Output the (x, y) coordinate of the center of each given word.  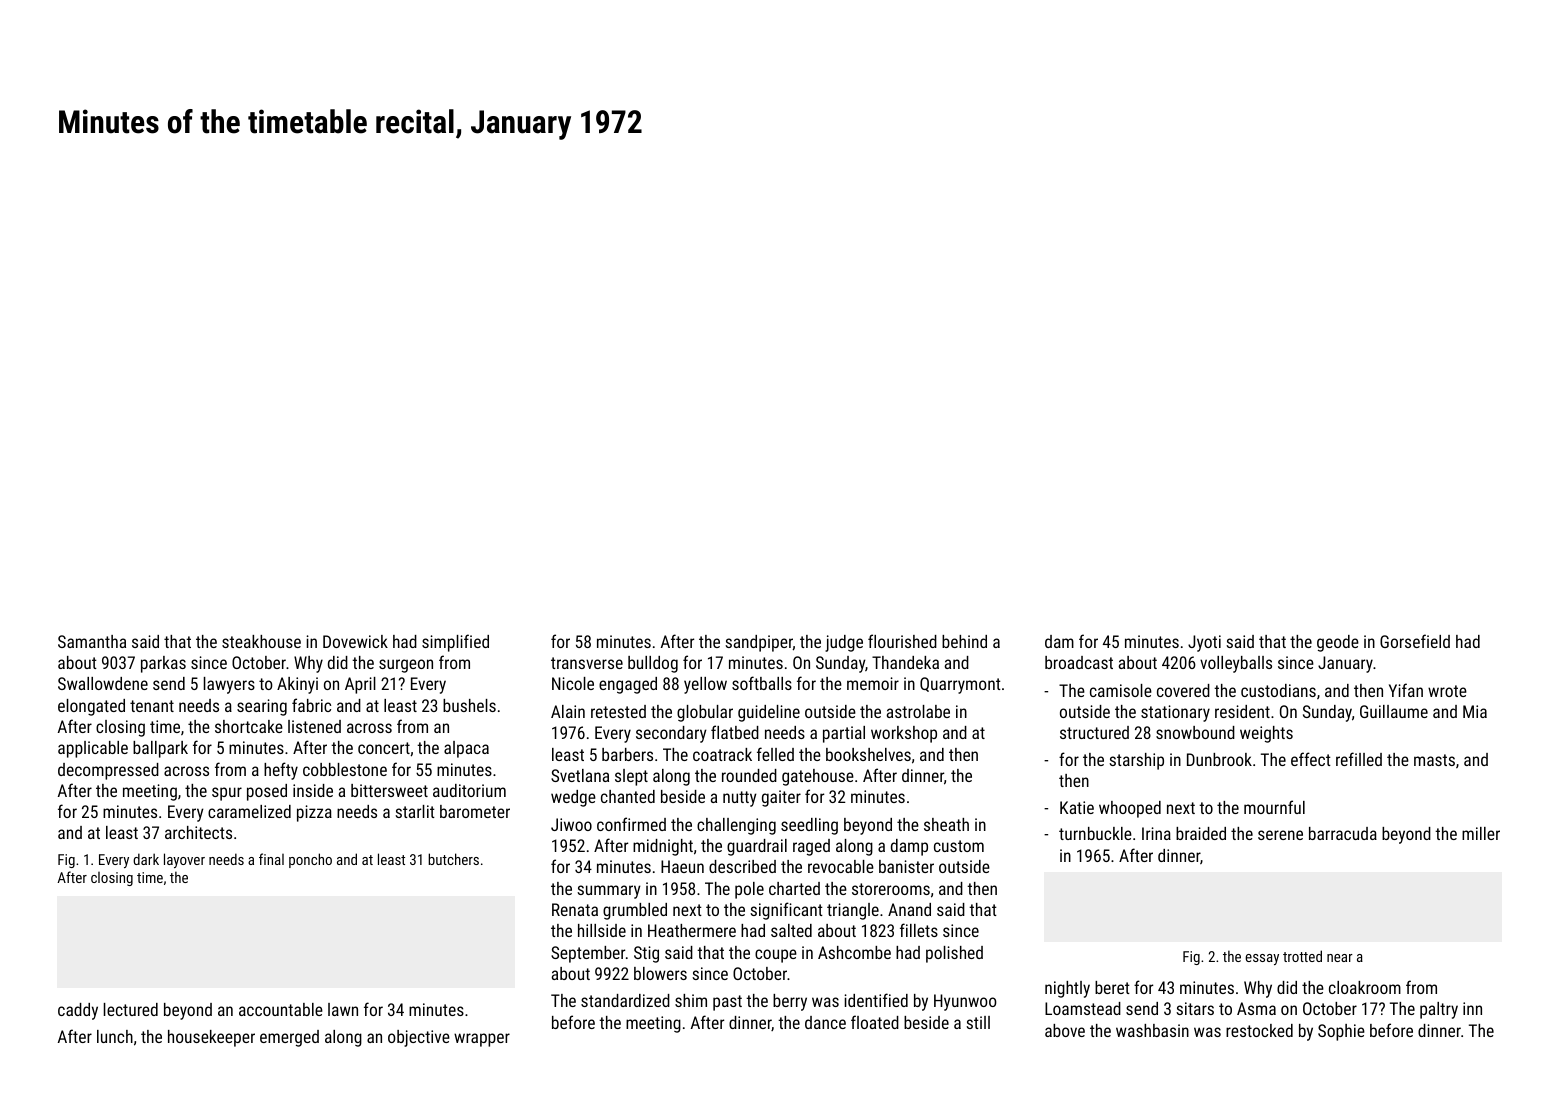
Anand (909, 909)
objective (419, 1038)
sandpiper (759, 643)
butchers (453, 859)
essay (1262, 959)
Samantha (92, 641)
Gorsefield (1415, 641)
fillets (919, 930)
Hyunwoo (965, 1002)
